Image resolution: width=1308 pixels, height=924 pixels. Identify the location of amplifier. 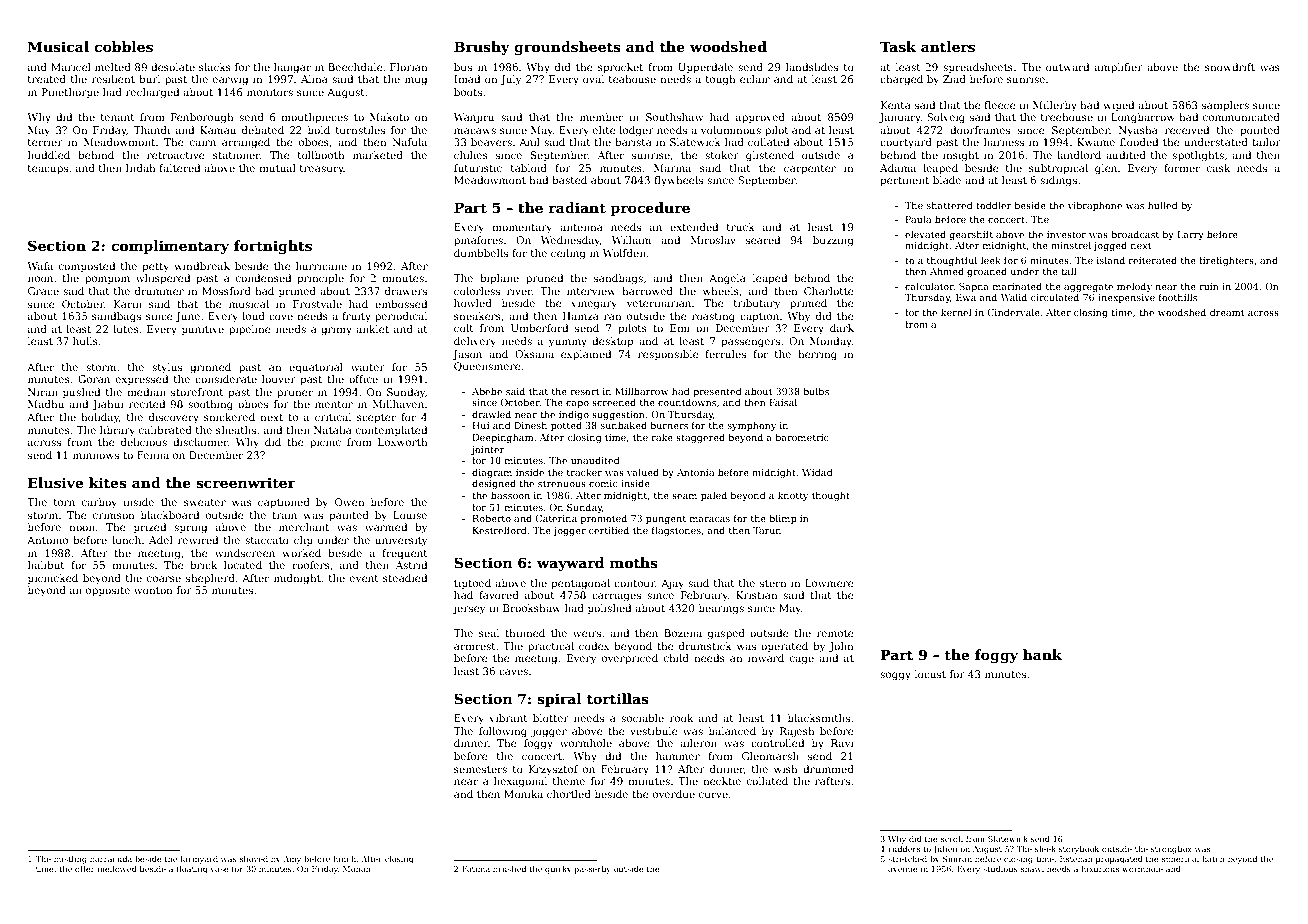
(1119, 68).
